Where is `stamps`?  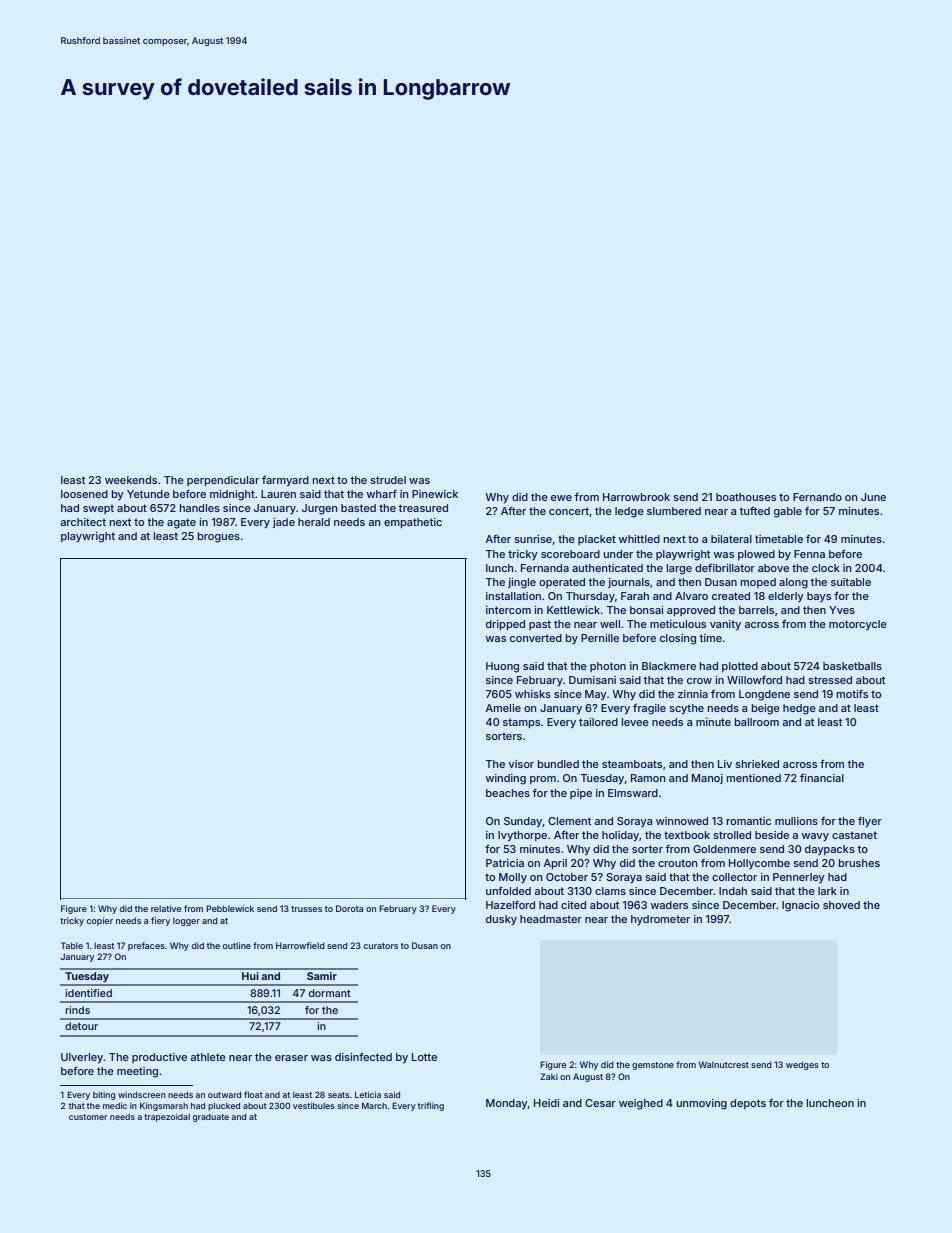 stamps is located at coordinates (521, 723).
